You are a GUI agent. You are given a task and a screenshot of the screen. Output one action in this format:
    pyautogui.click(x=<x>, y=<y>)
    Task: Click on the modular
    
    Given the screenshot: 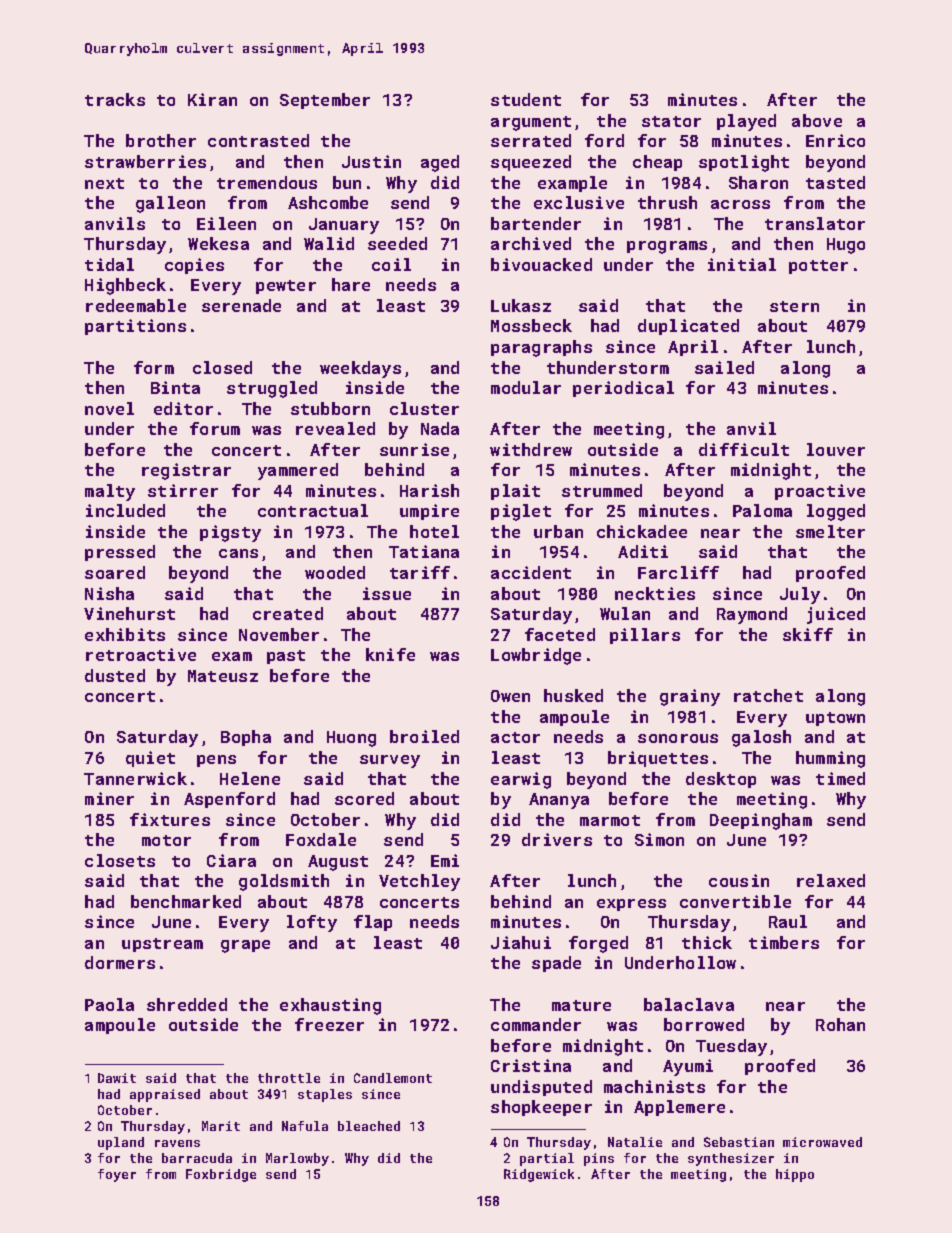 What is the action you would take?
    pyautogui.click(x=526, y=387)
